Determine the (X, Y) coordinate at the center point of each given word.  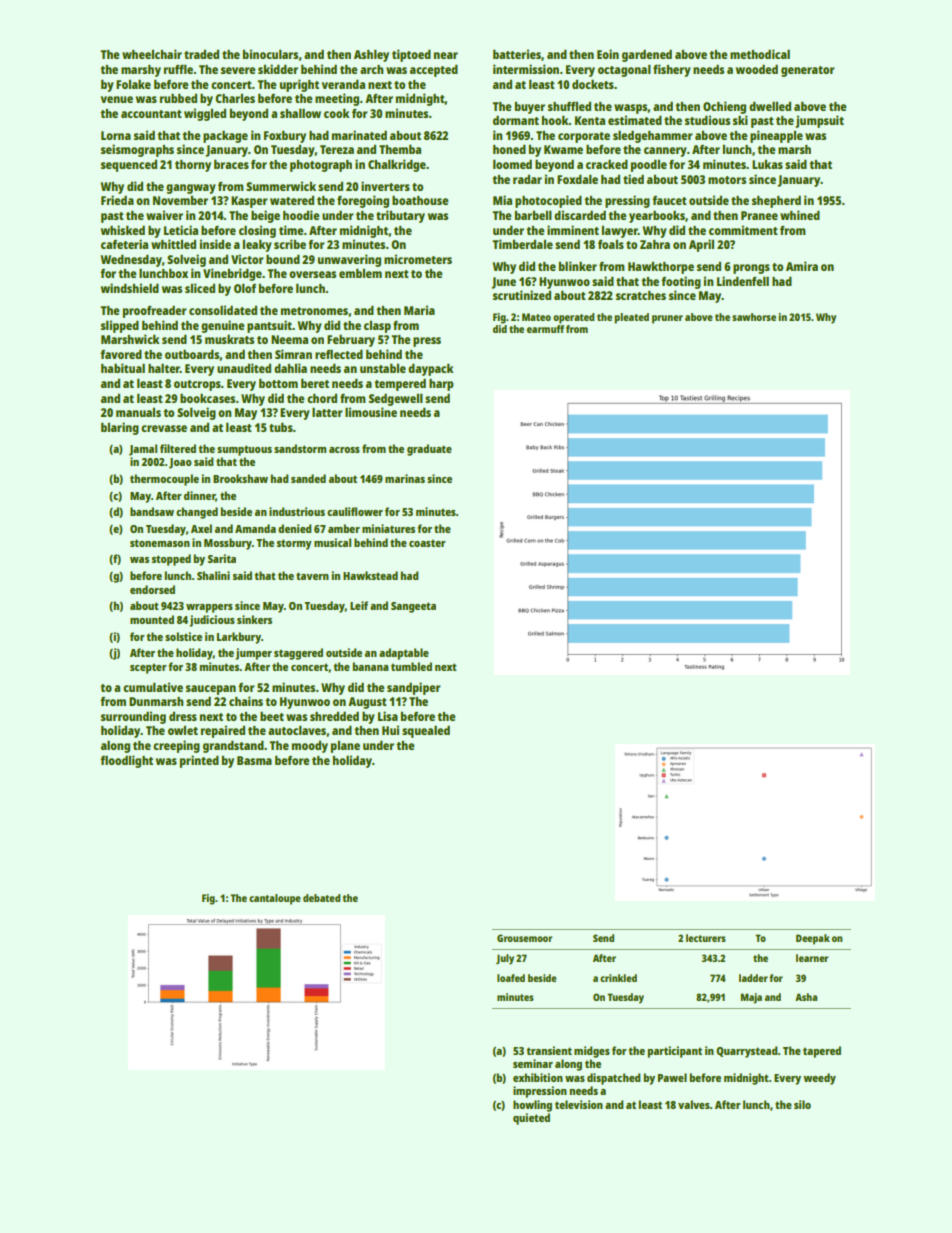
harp (441, 385)
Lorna (116, 135)
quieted (531, 1119)
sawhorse (754, 317)
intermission (526, 69)
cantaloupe (275, 899)
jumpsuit (819, 121)
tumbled (411, 666)
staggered (298, 654)
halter (164, 368)
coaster (427, 543)
